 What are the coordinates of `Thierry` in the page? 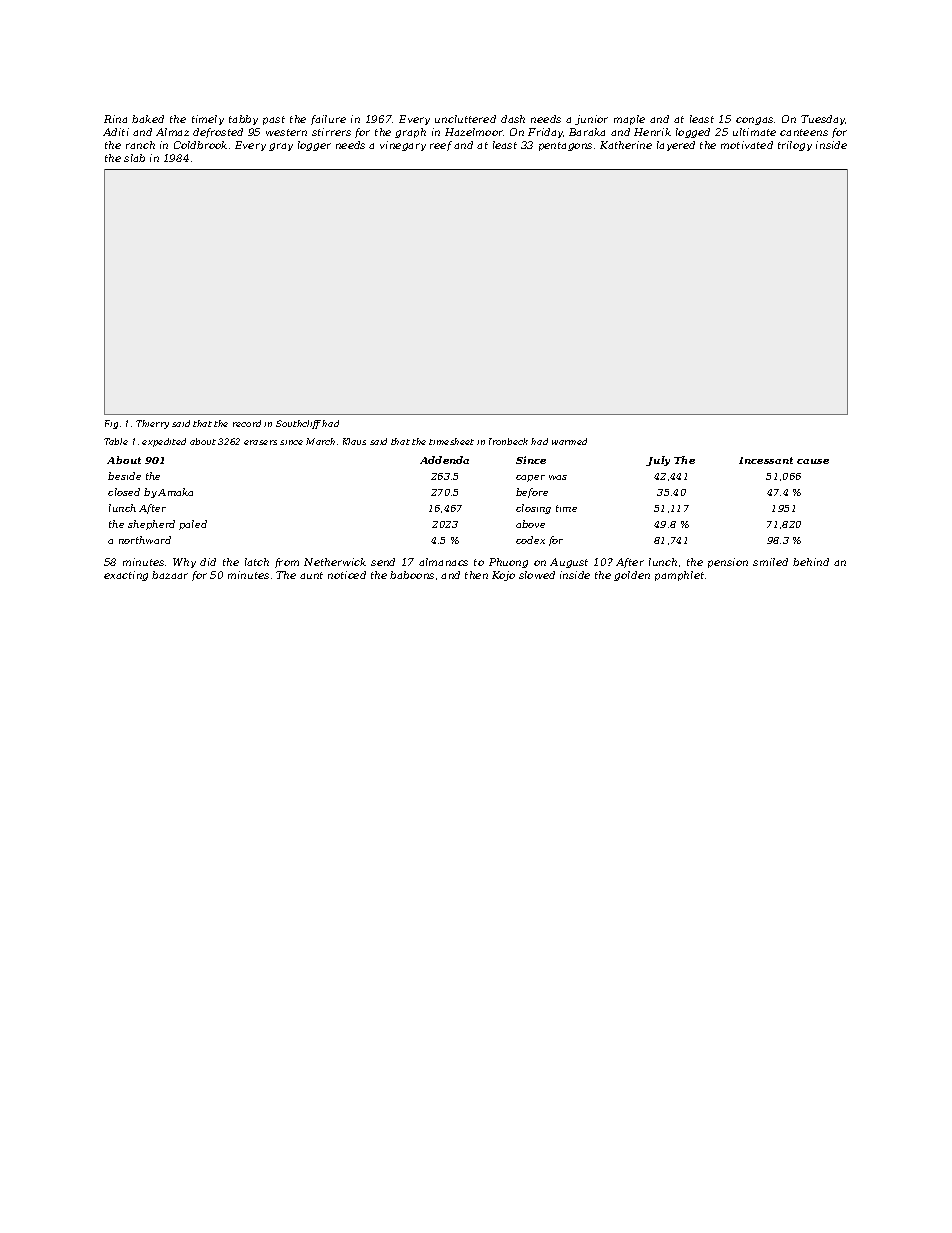 It's located at (152, 424).
